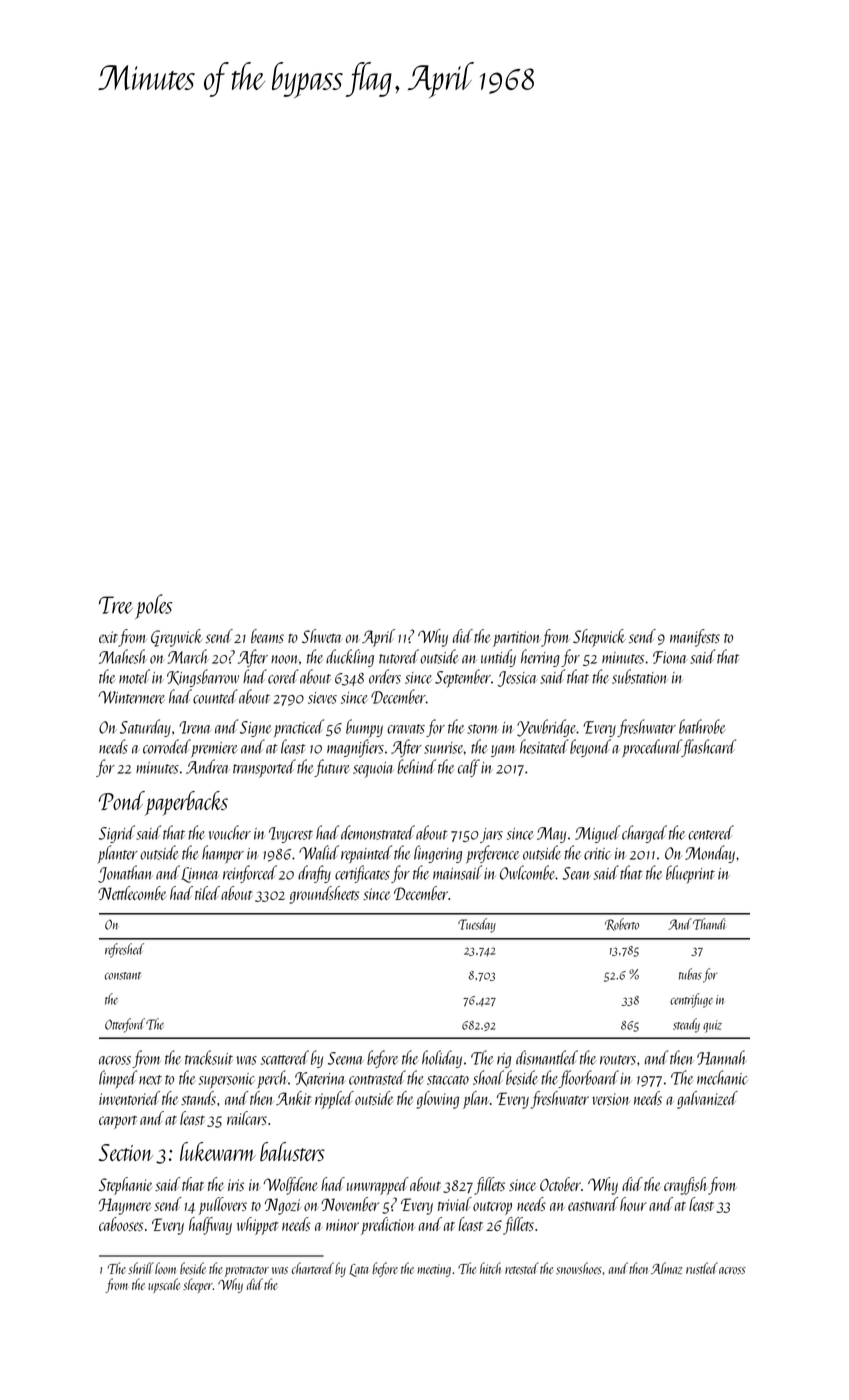  Describe the element at coordinates (153, 606) in the document. I see `poles` at that location.
